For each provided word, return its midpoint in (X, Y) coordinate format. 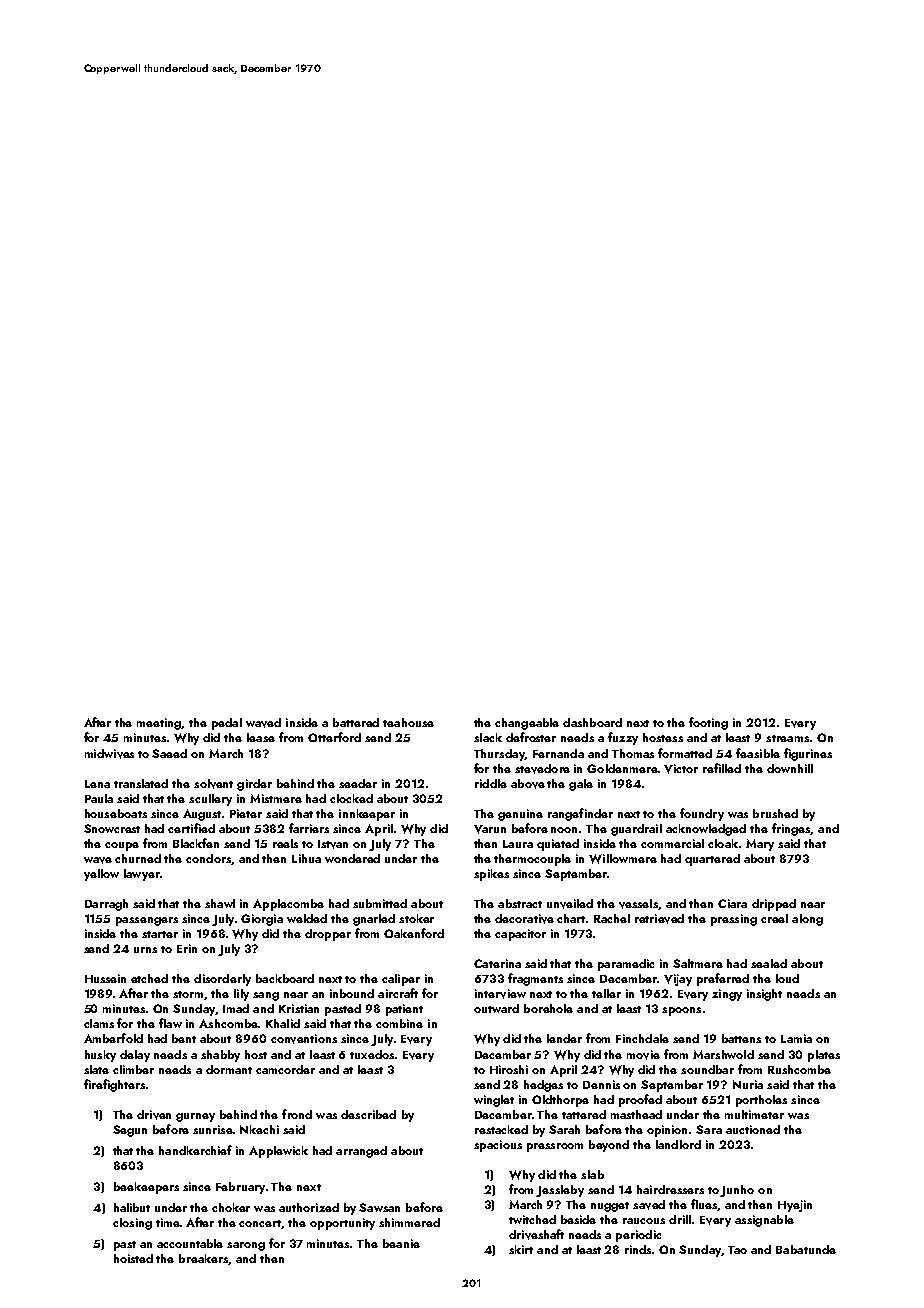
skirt (521, 1249)
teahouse (408, 722)
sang (266, 996)
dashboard (592, 722)
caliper (401, 980)
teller (606, 993)
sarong (246, 1246)
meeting (159, 724)
